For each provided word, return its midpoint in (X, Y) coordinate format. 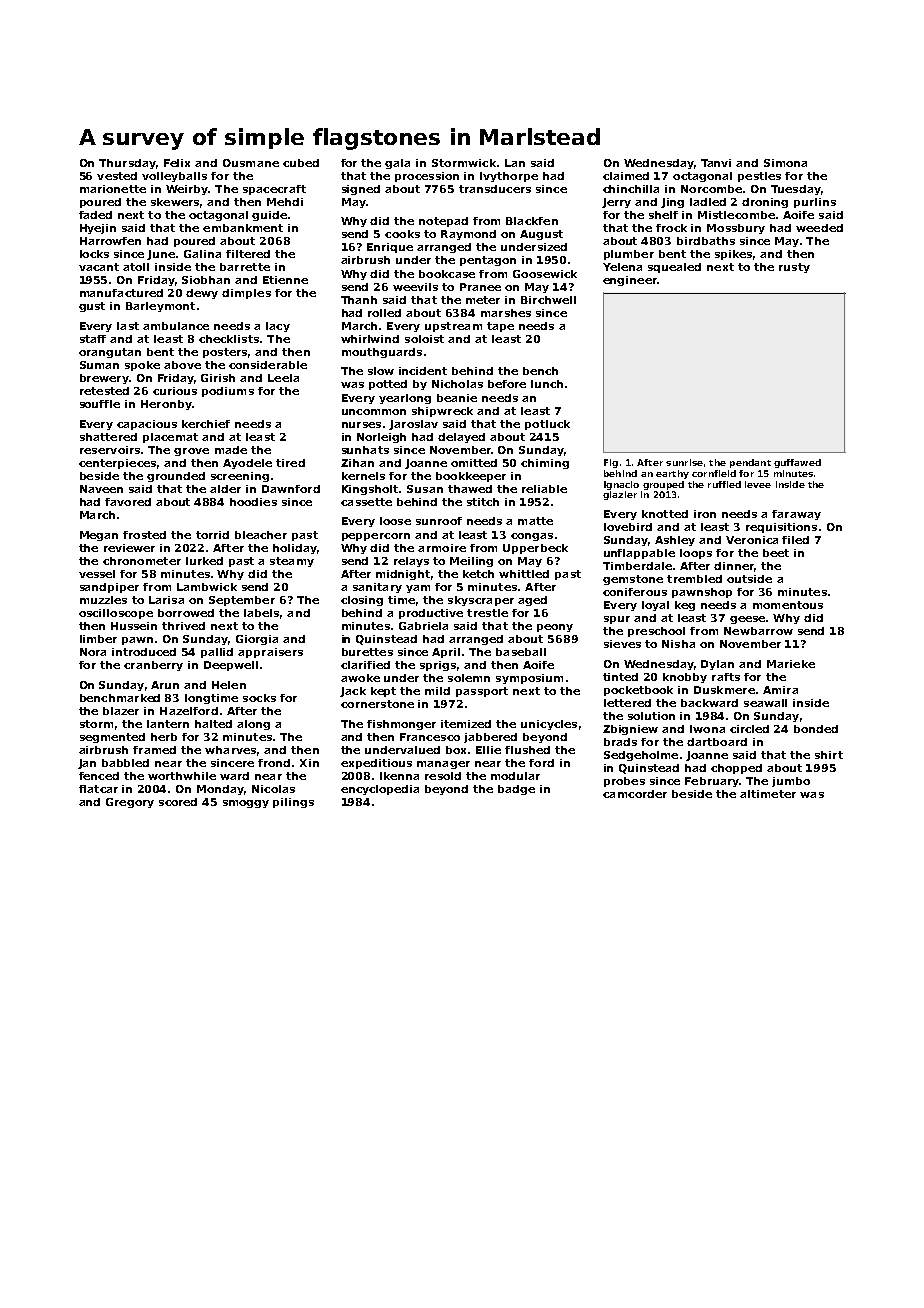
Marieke (791, 664)
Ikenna (399, 776)
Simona (785, 163)
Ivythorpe (509, 177)
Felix (177, 163)
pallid (217, 653)
